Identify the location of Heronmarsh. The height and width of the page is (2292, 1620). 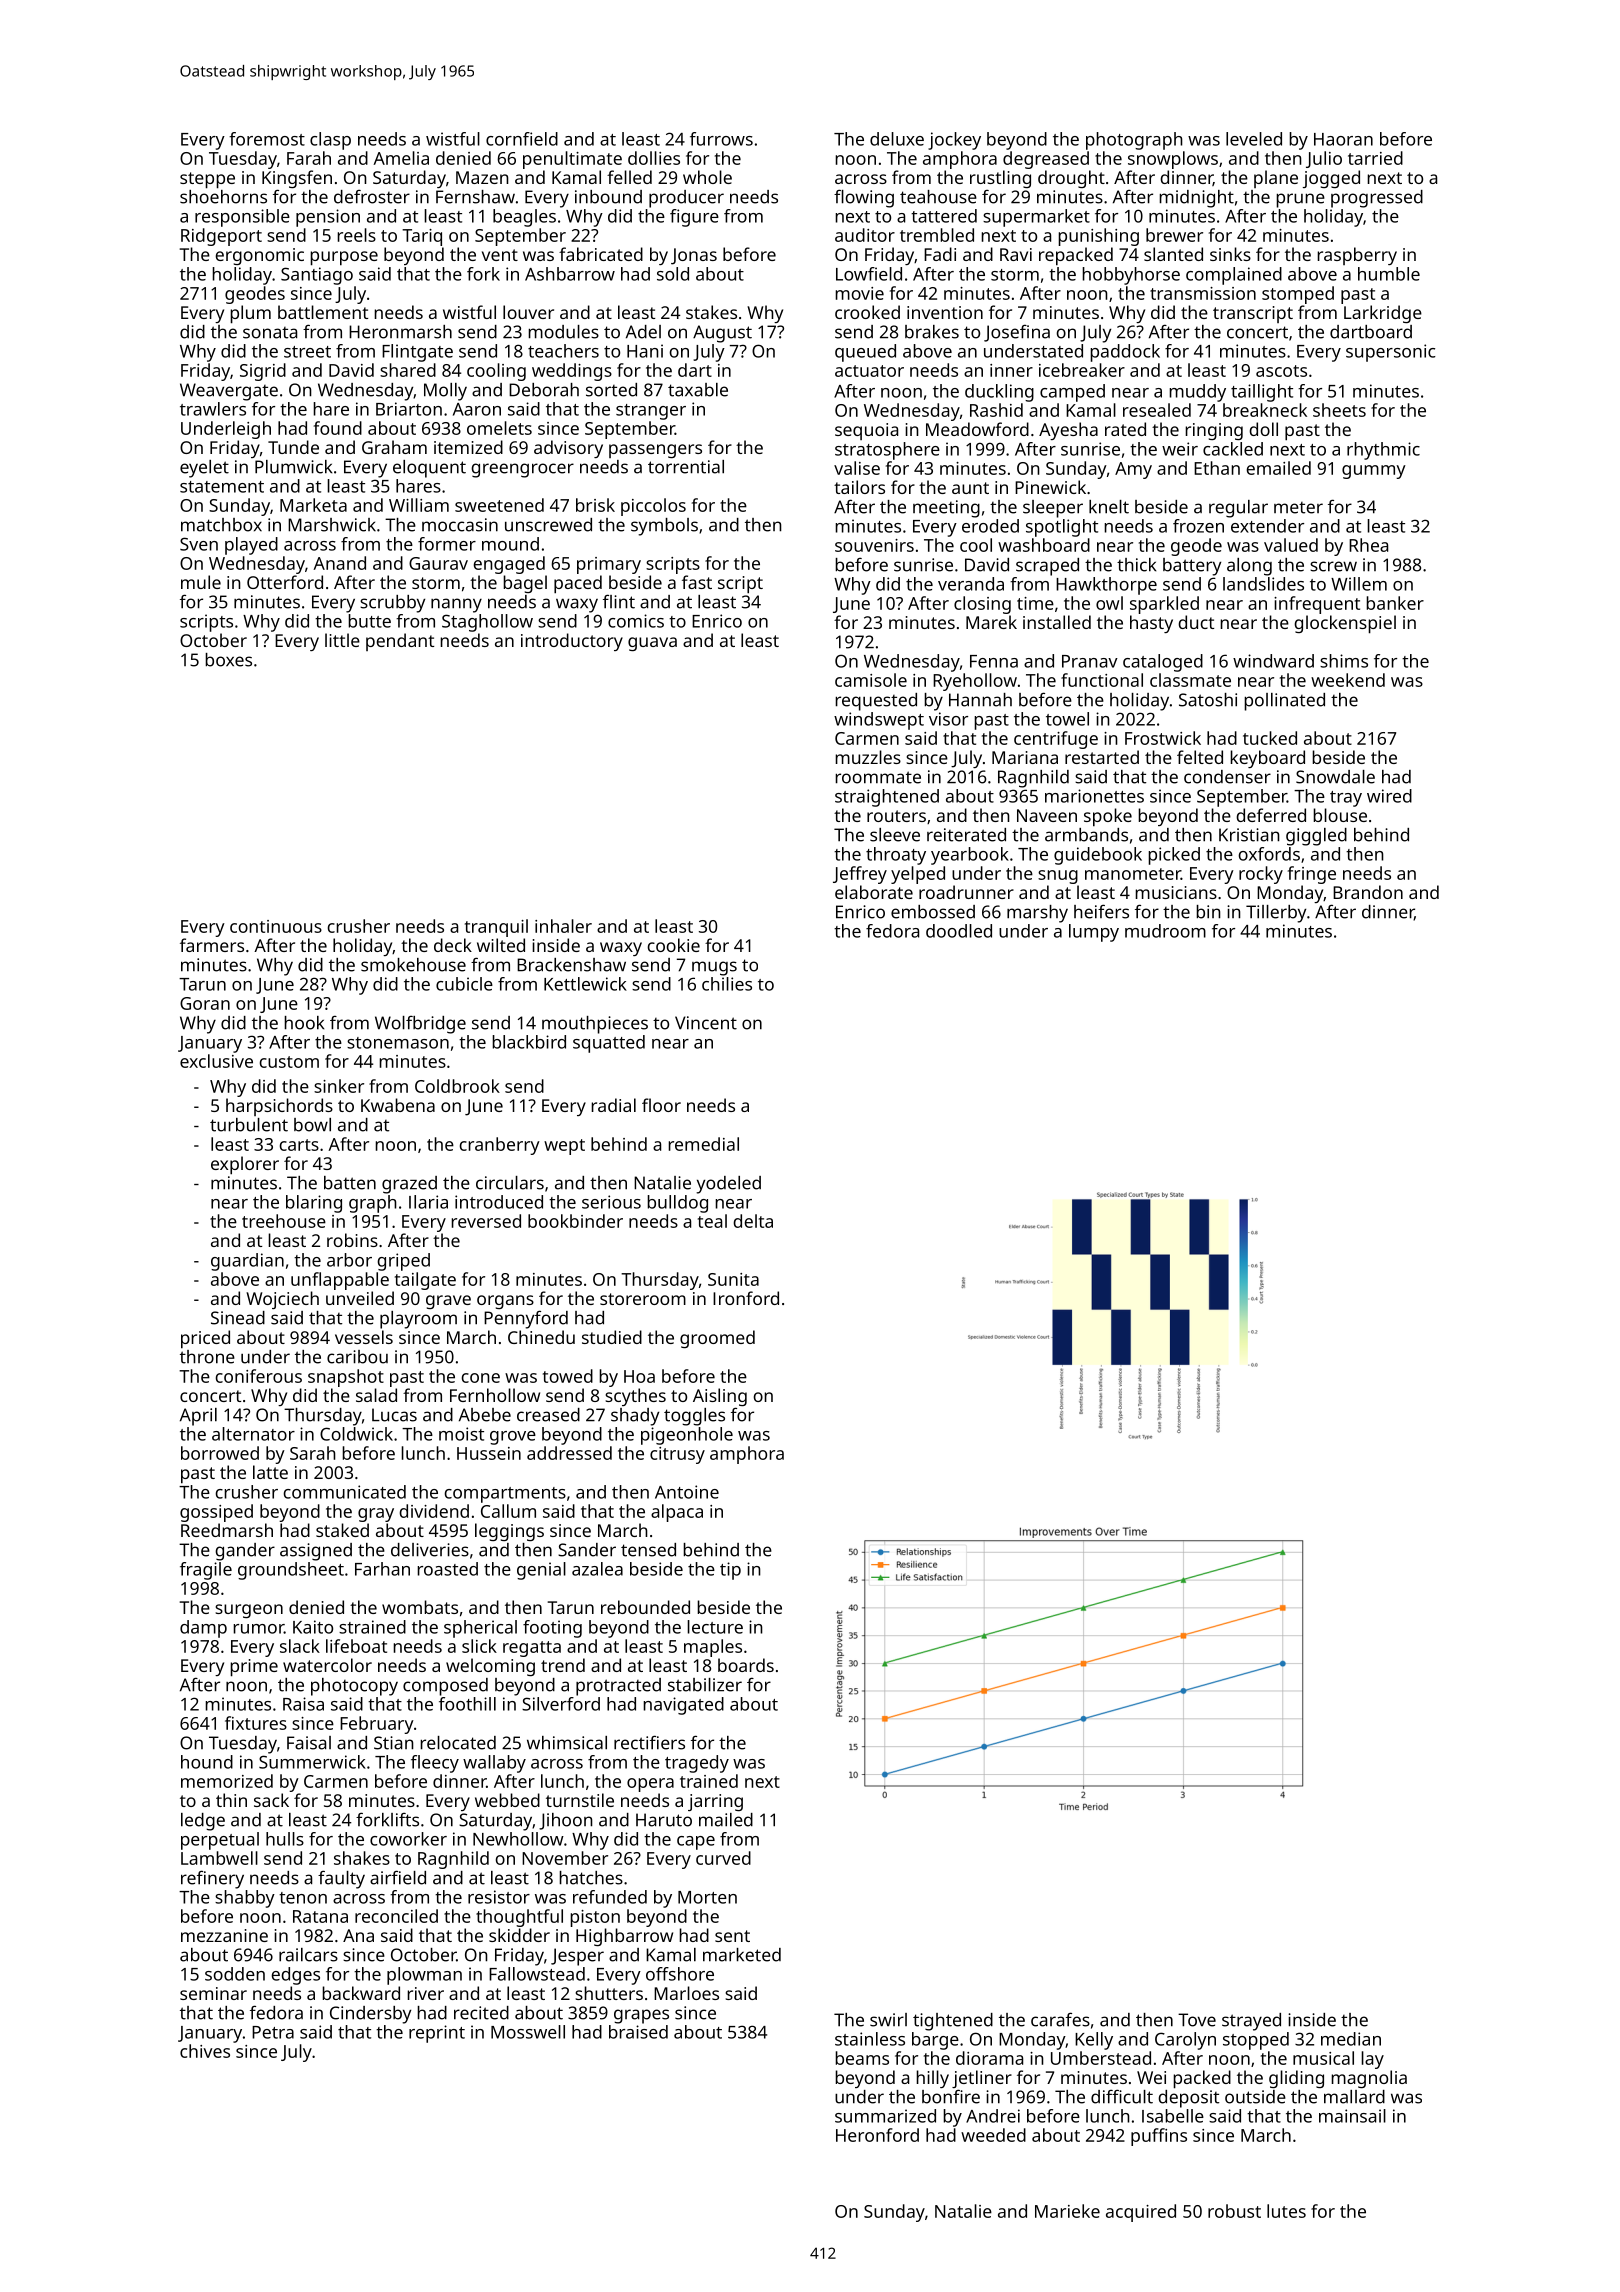
(400, 332).
